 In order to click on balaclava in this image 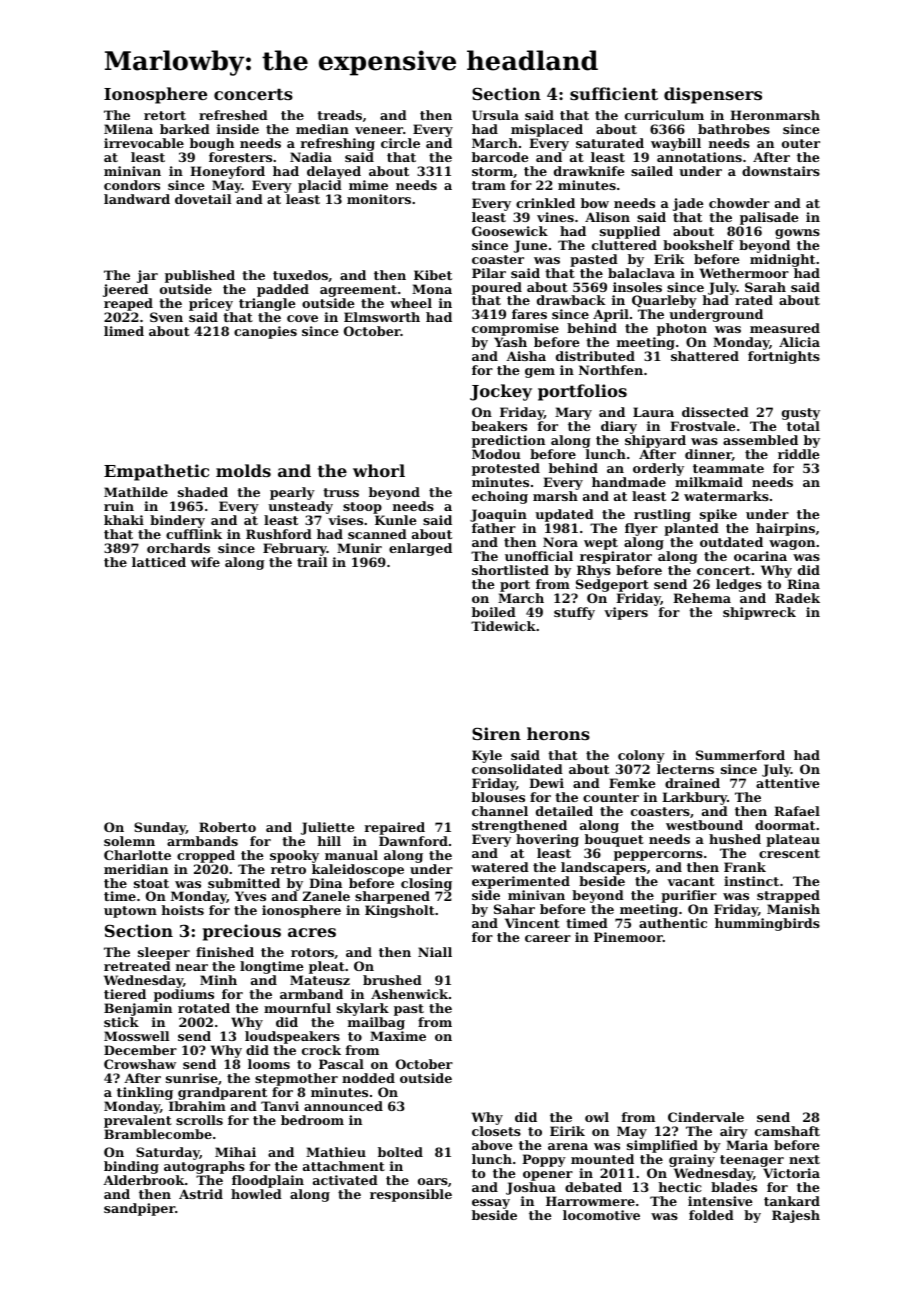, I will do `click(641, 273)`.
